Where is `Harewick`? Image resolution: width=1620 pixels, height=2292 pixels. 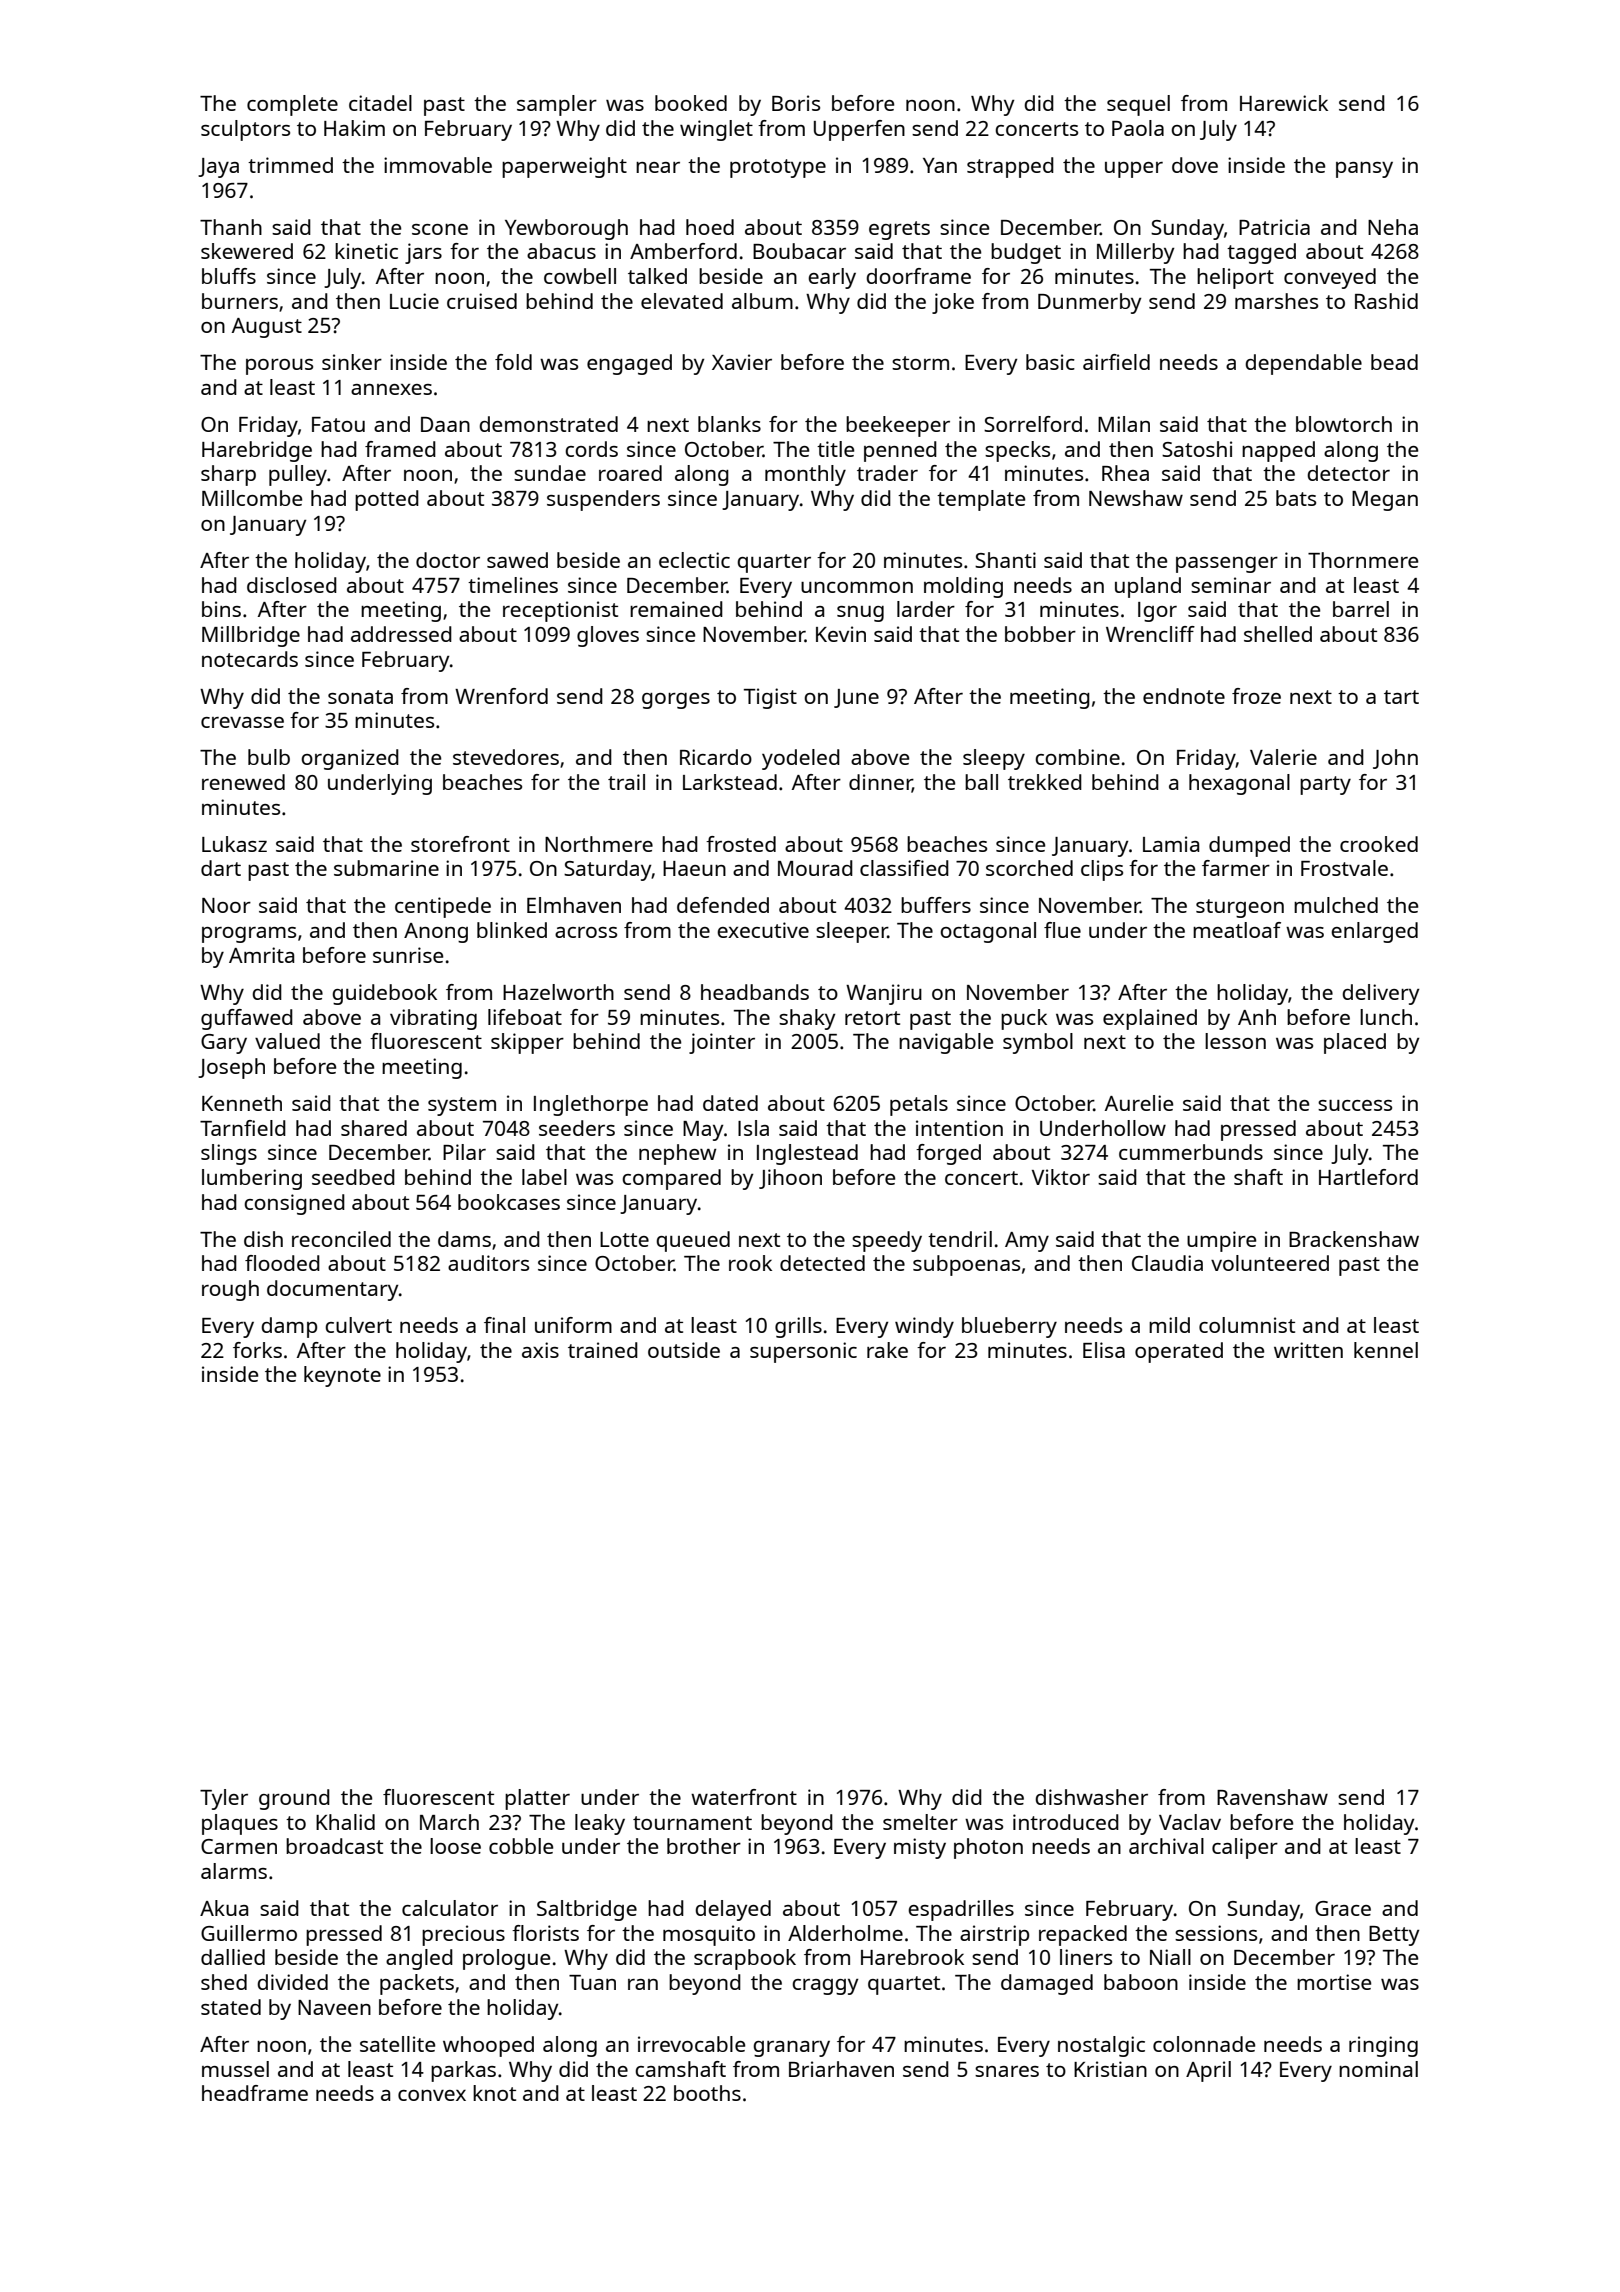 Harewick is located at coordinates (1284, 103).
